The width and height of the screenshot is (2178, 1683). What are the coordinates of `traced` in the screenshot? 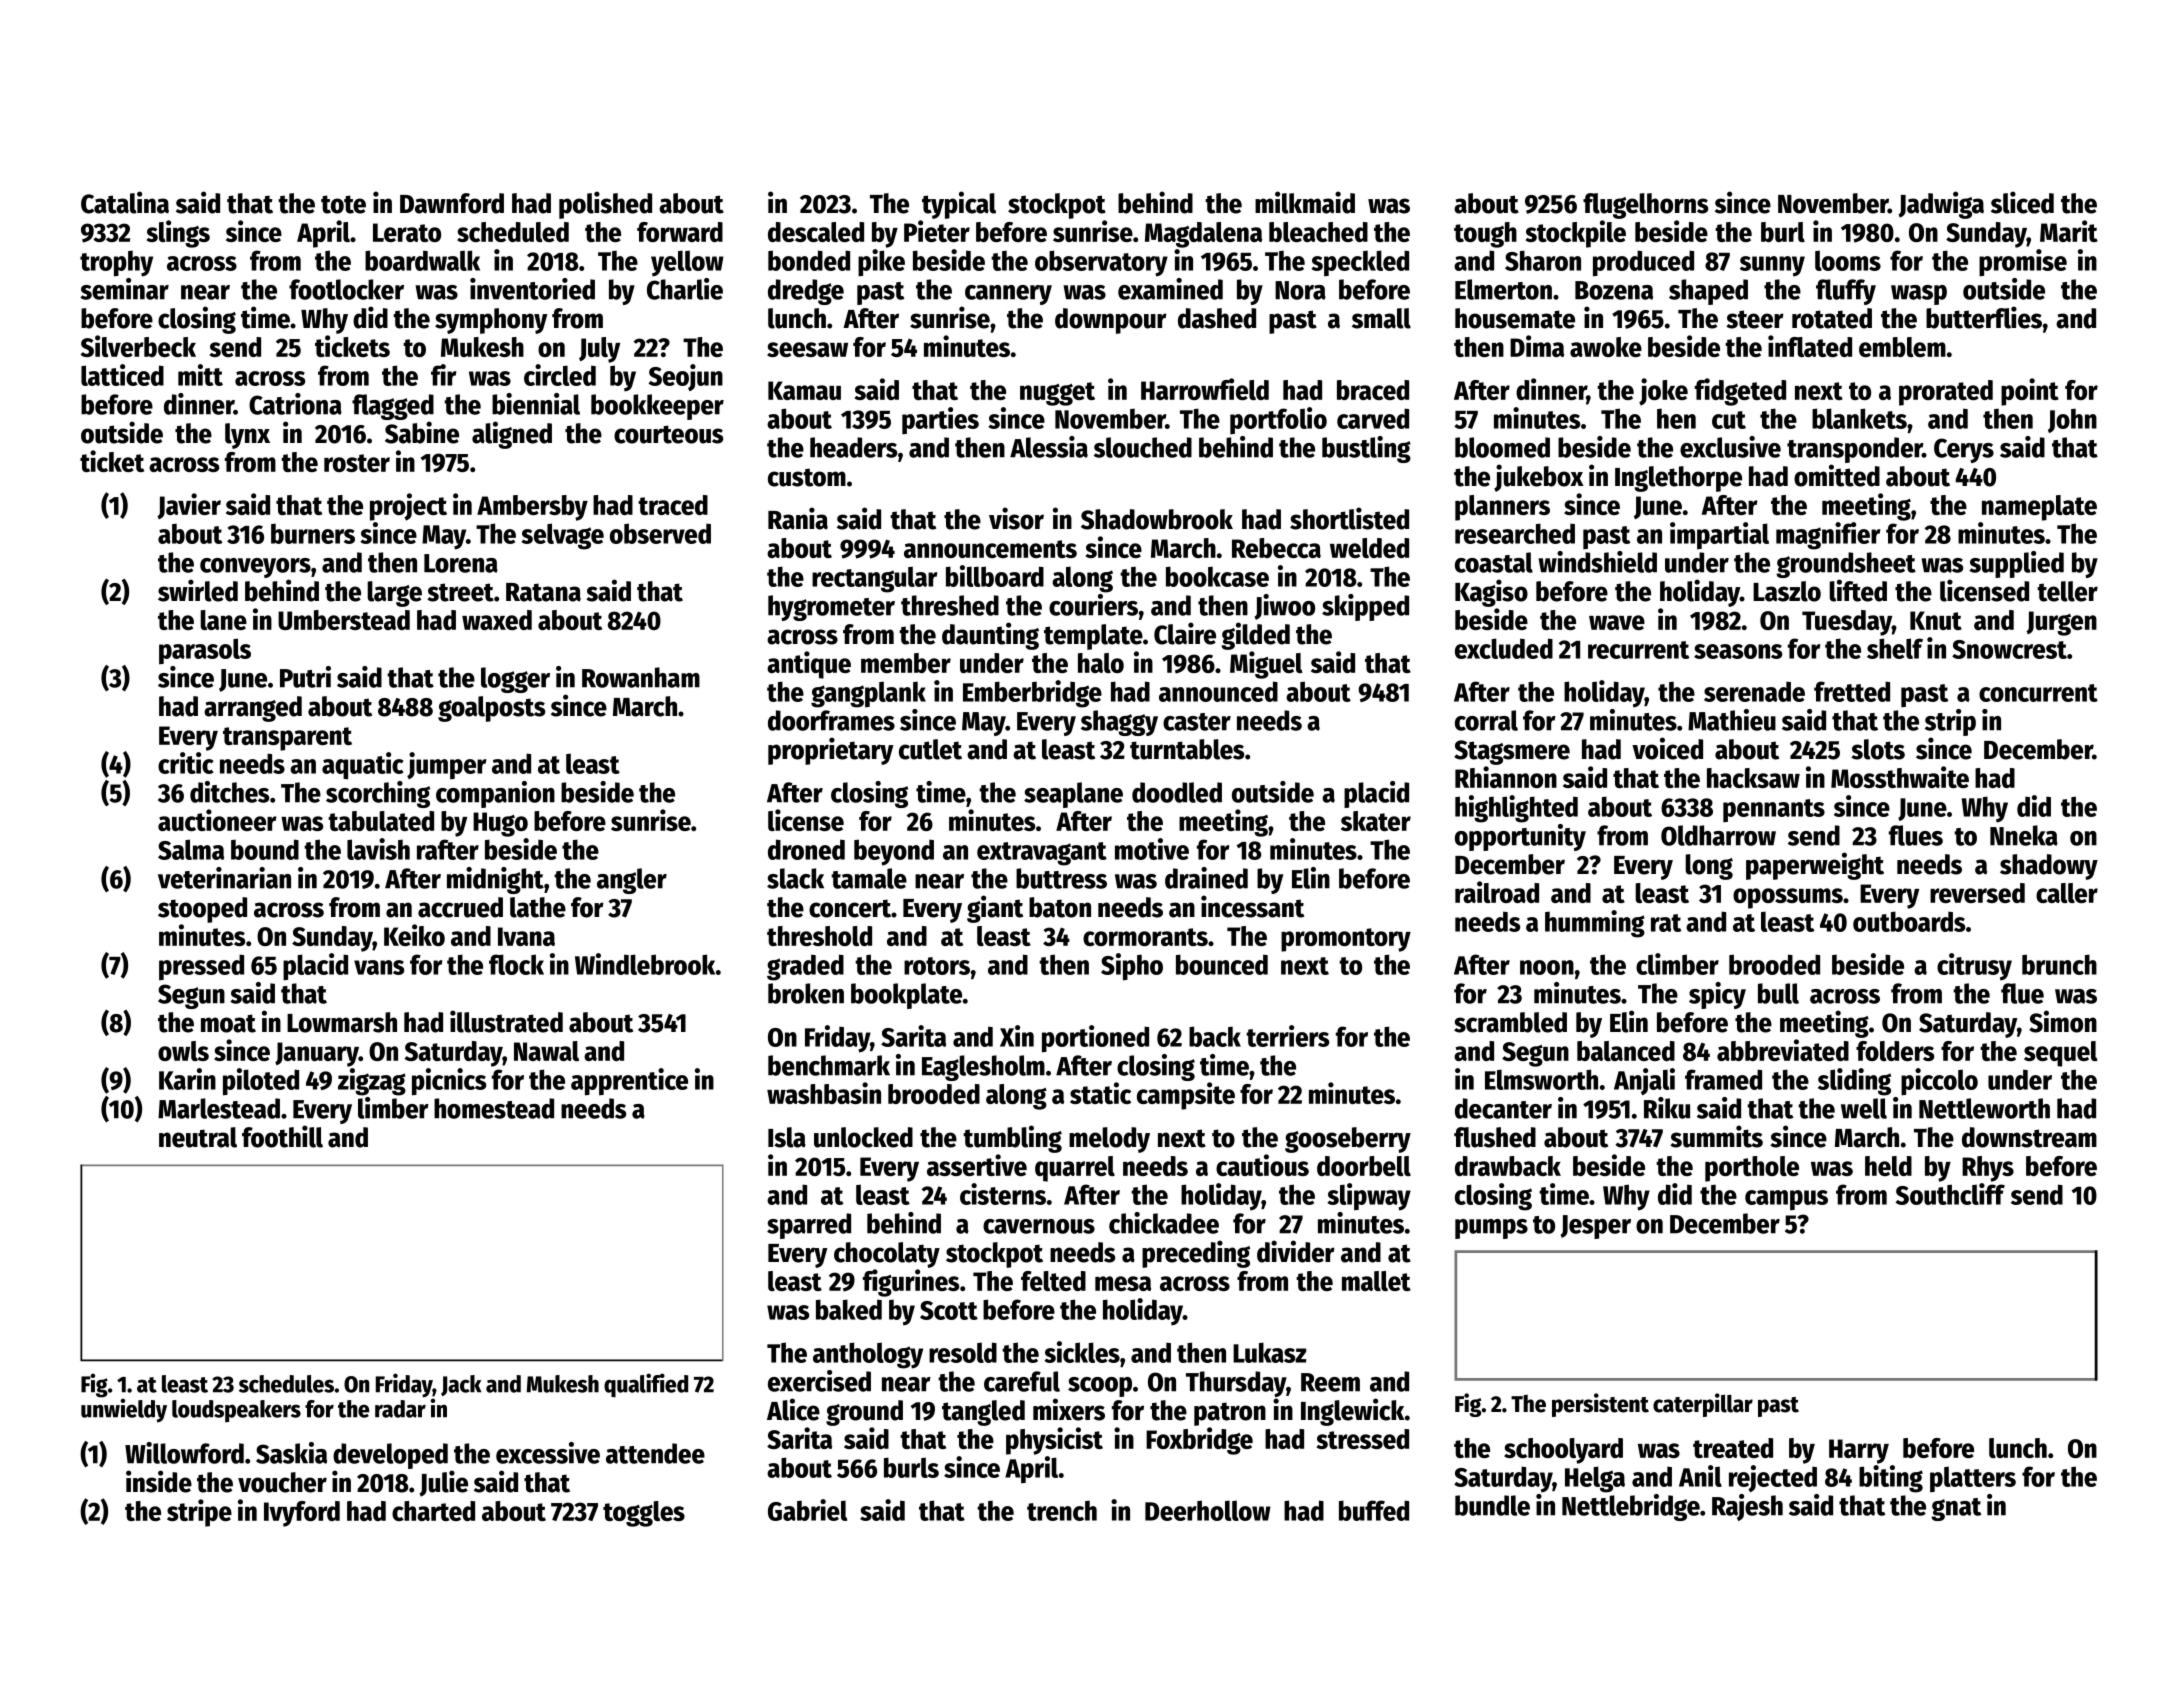 It's located at (673, 505).
